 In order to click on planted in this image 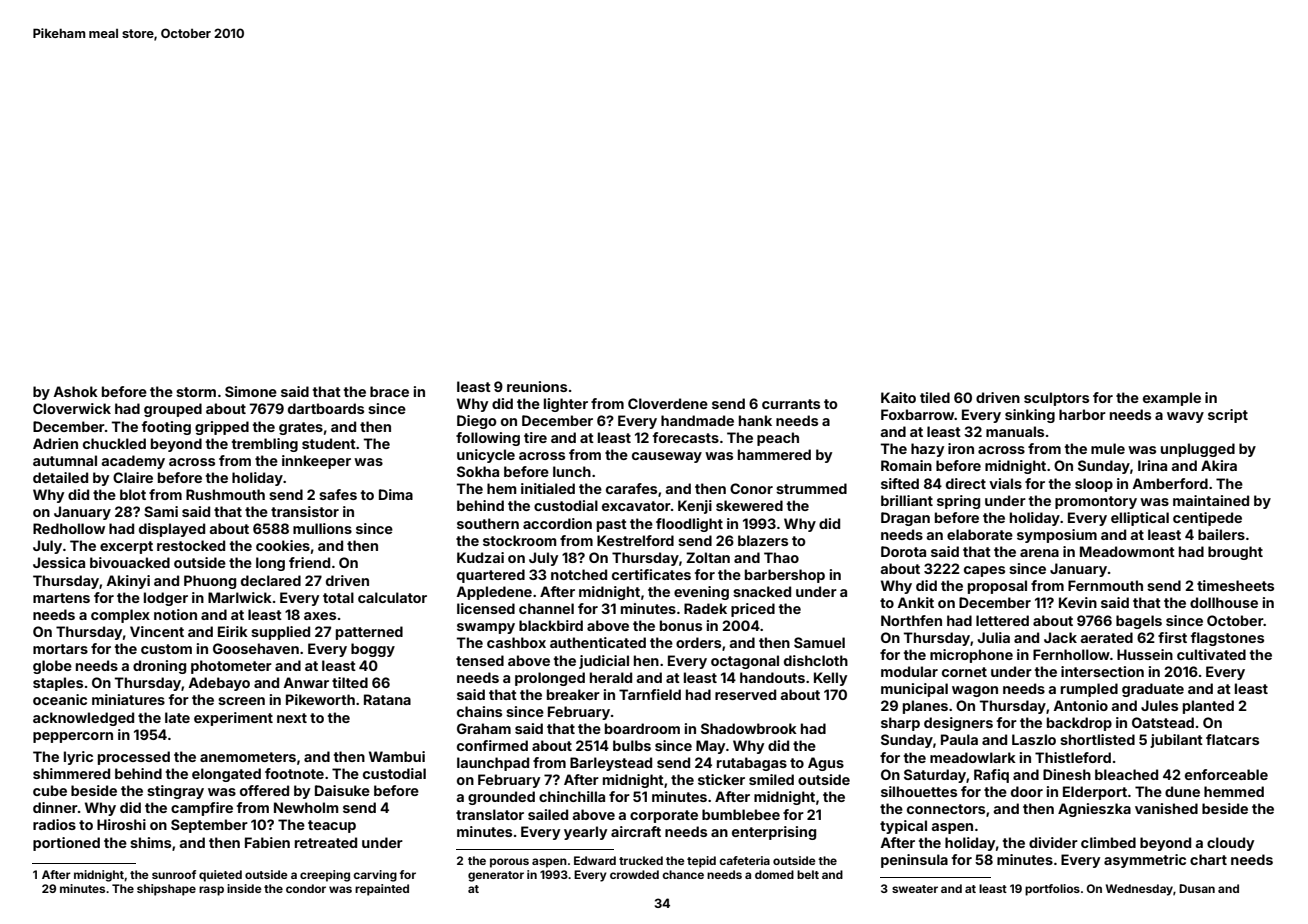, I will do `click(1208, 707)`.
